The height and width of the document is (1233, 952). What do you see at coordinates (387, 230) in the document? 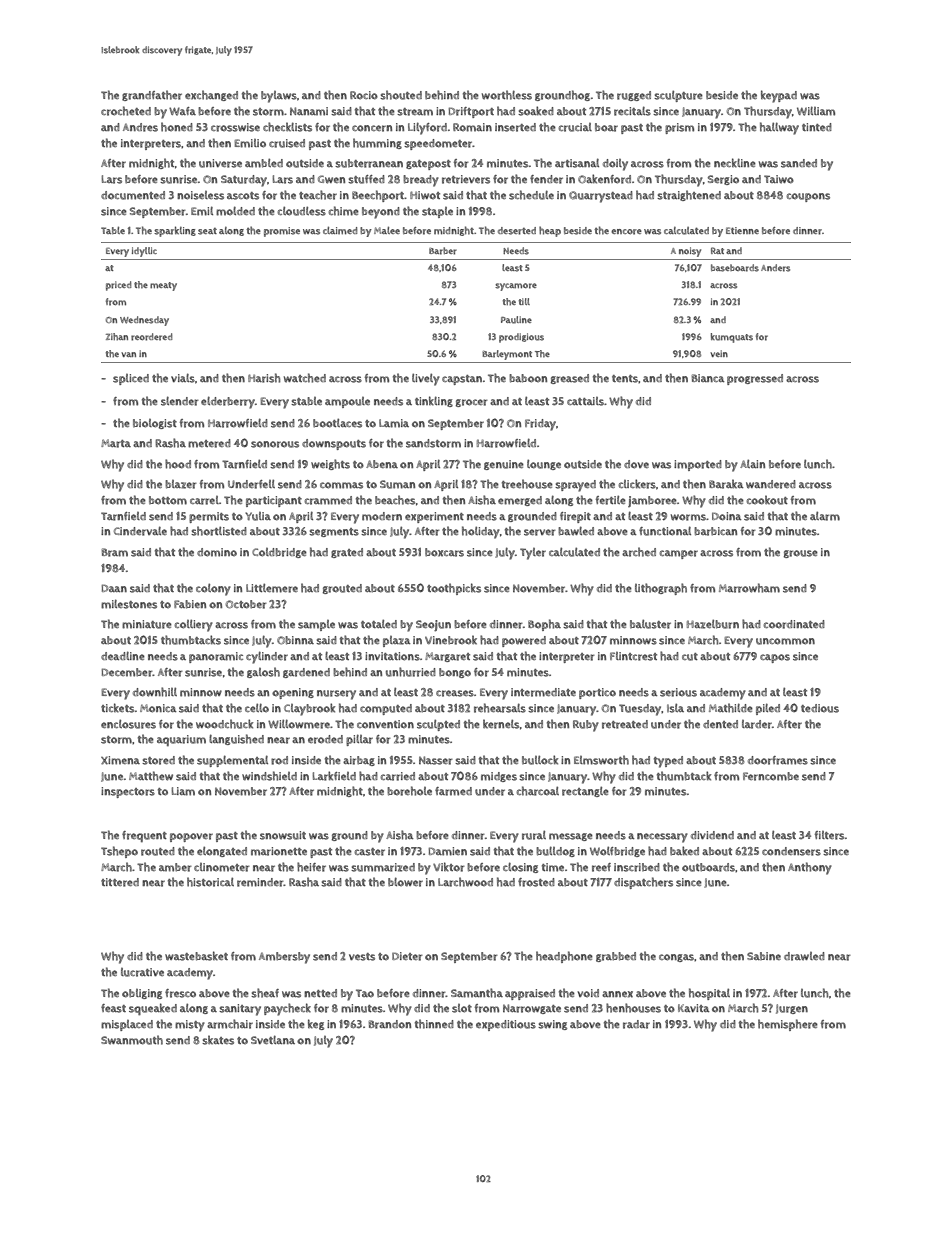
I see `Malee` at bounding box center [387, 230].
